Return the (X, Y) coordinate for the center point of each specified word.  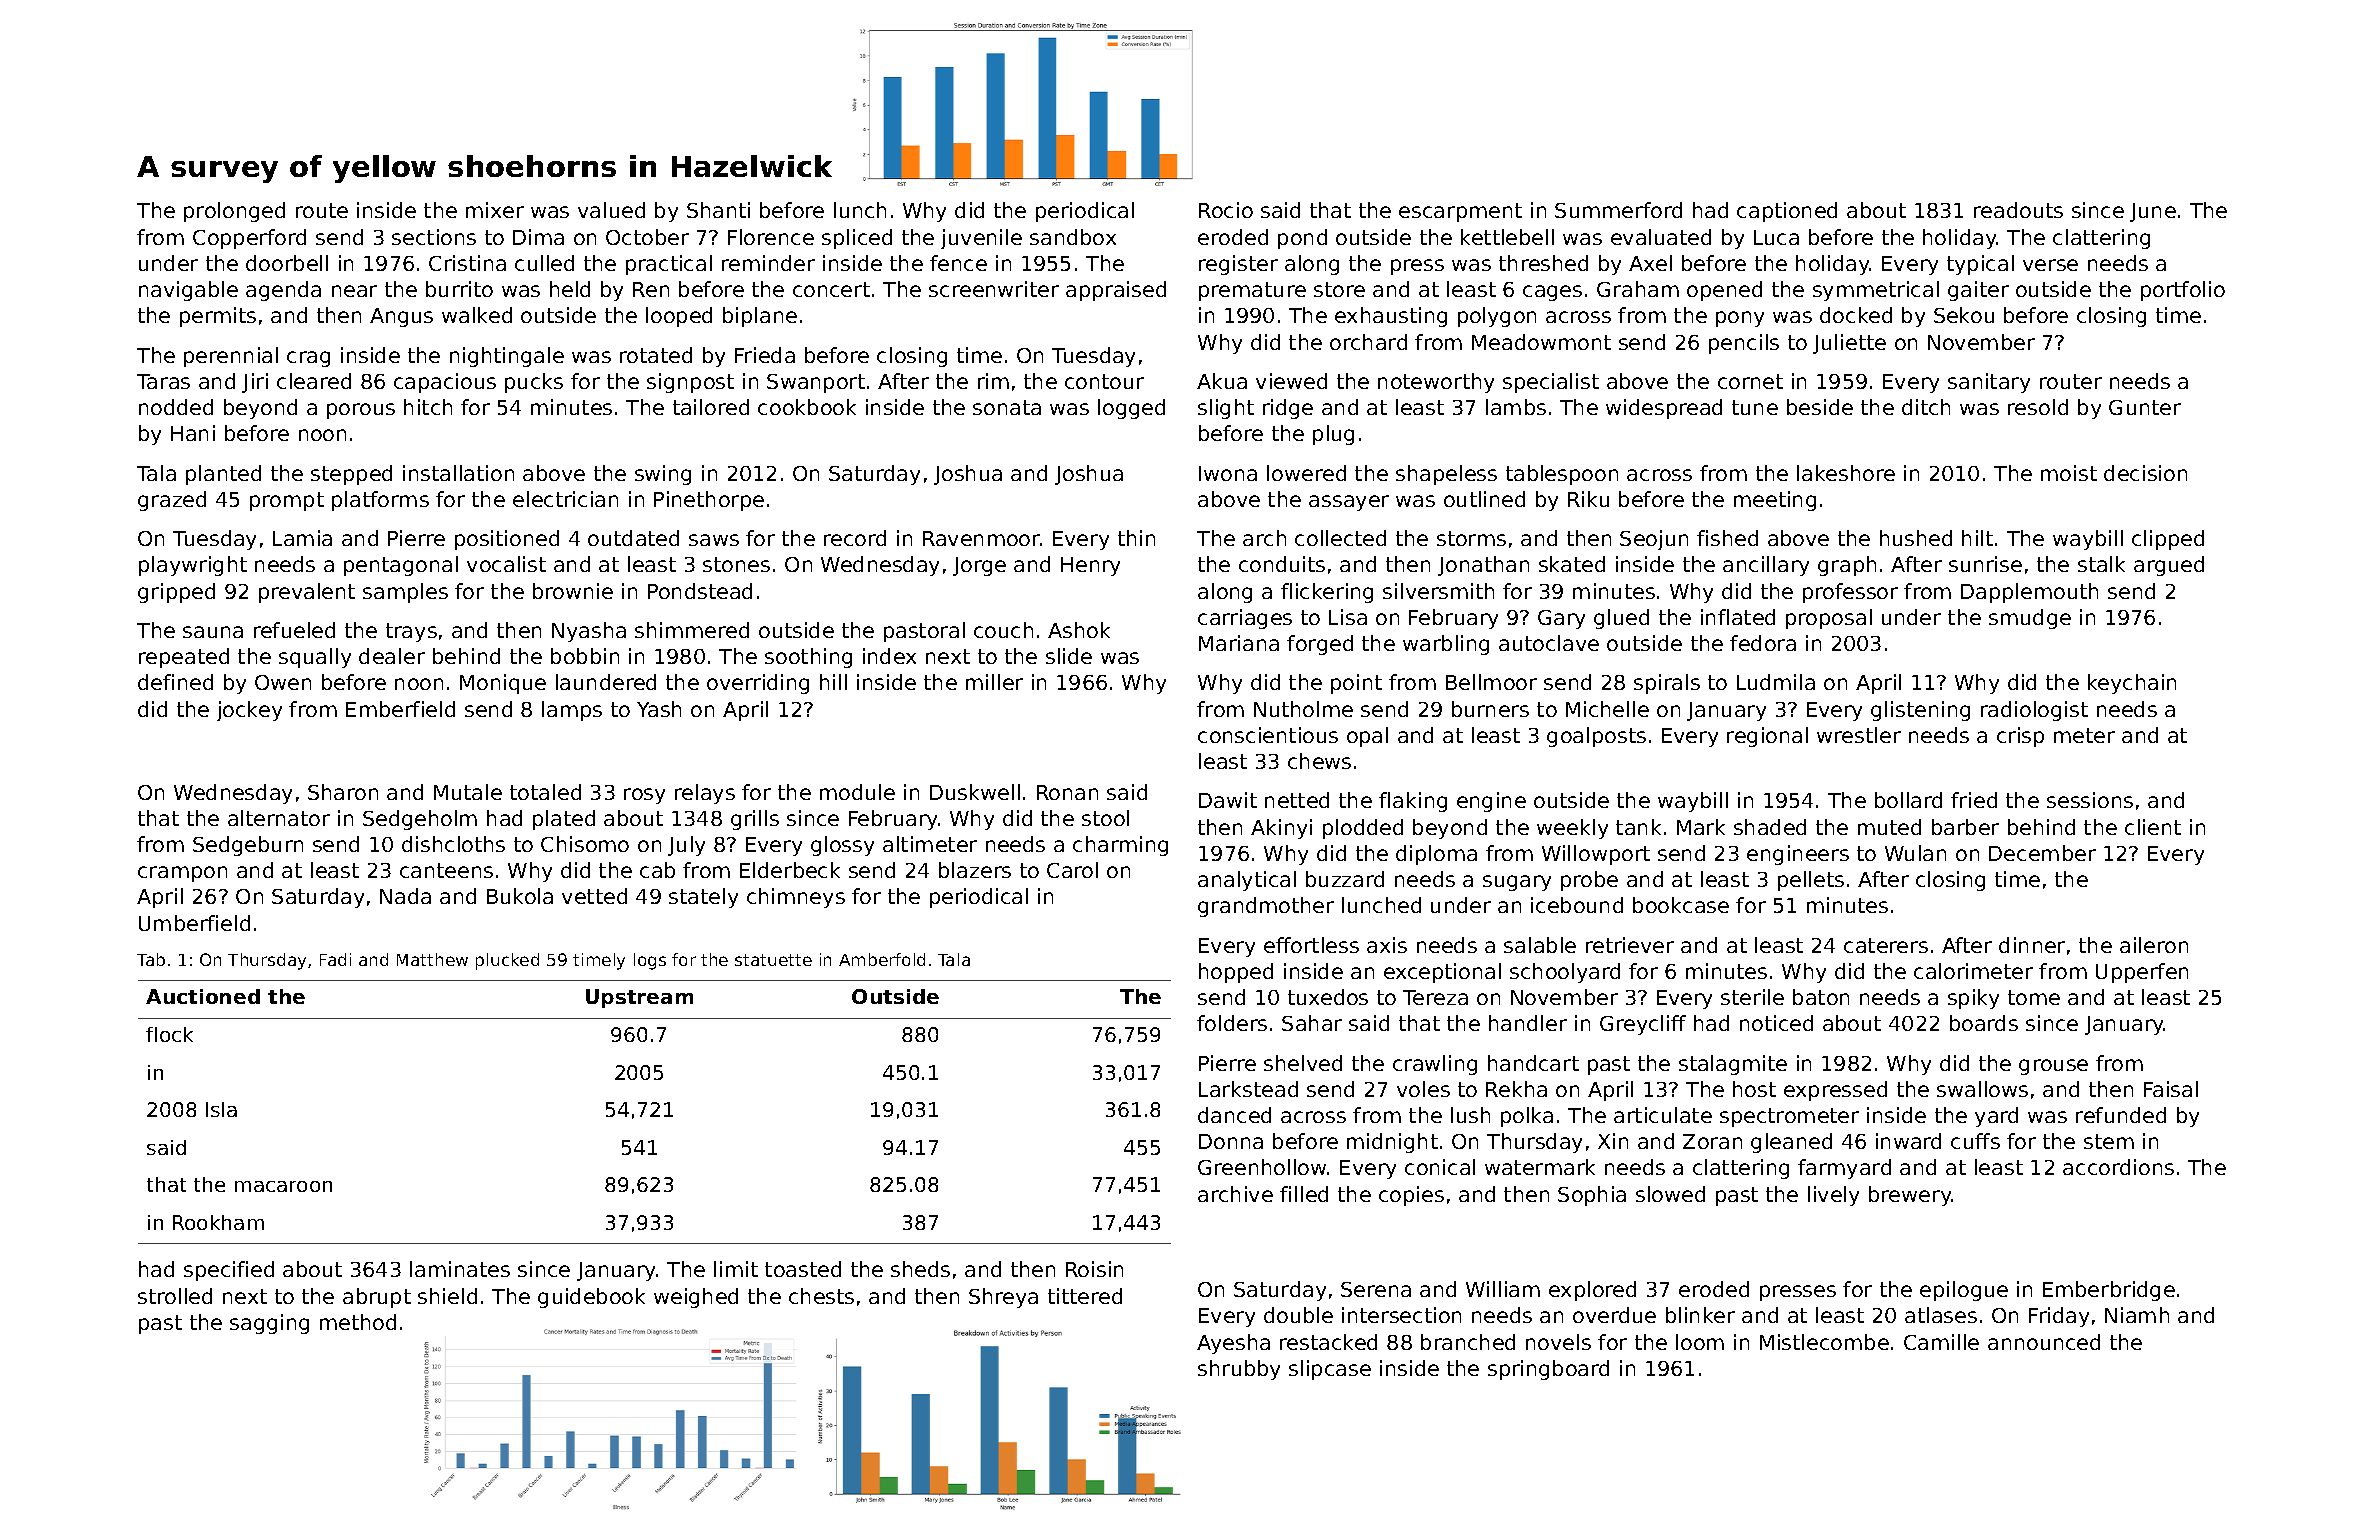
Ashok (1079, 630)
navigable (188, 291)
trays (411, 632)
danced (1234, 1115)
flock (169, 1034)
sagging (269, 1324)
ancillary (1766, 566)
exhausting (1391, 317)
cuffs (1975, 1141)
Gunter (2145, 407)
